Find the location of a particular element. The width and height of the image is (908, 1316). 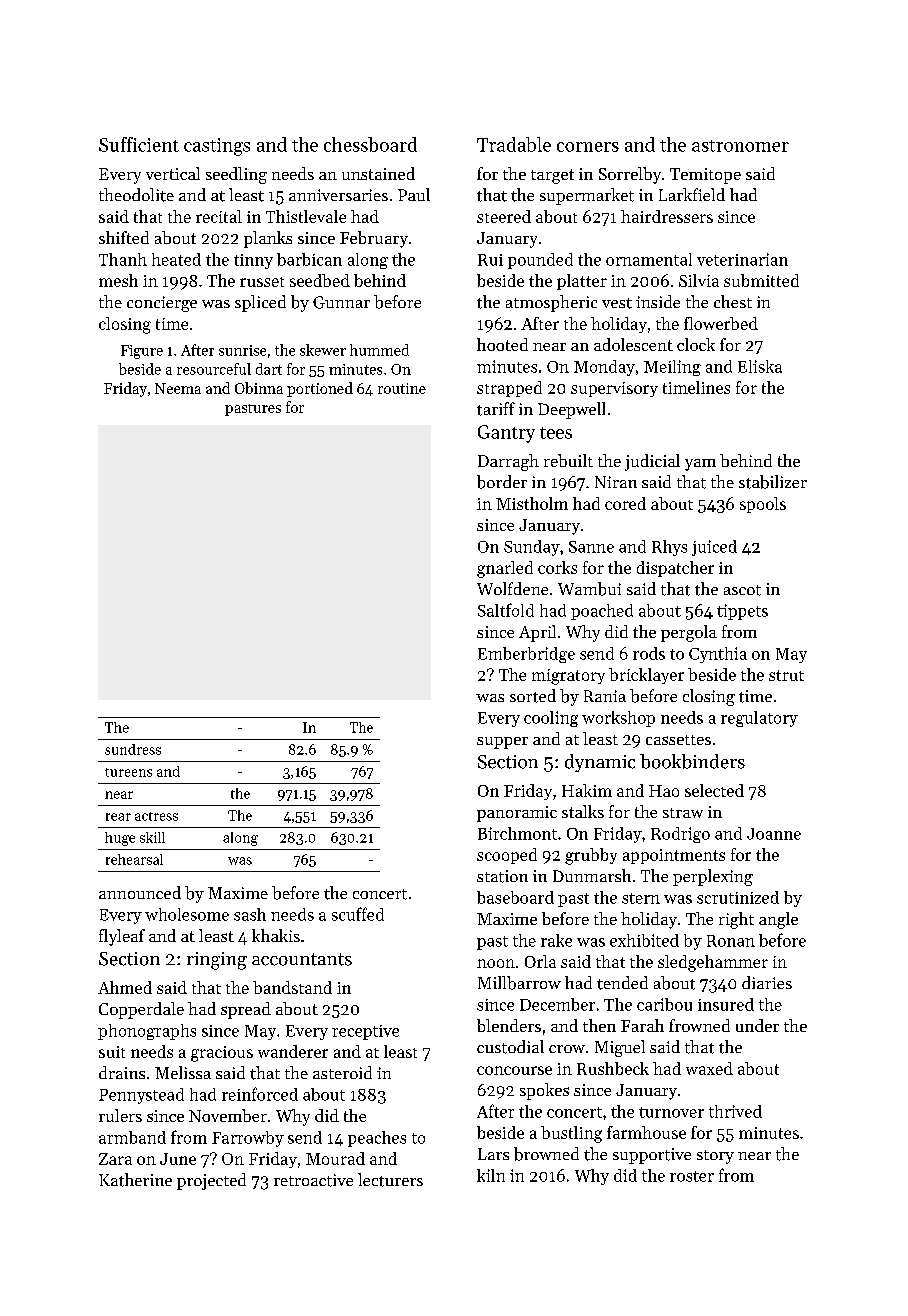

spread is located at coordinates (246, 1010).
